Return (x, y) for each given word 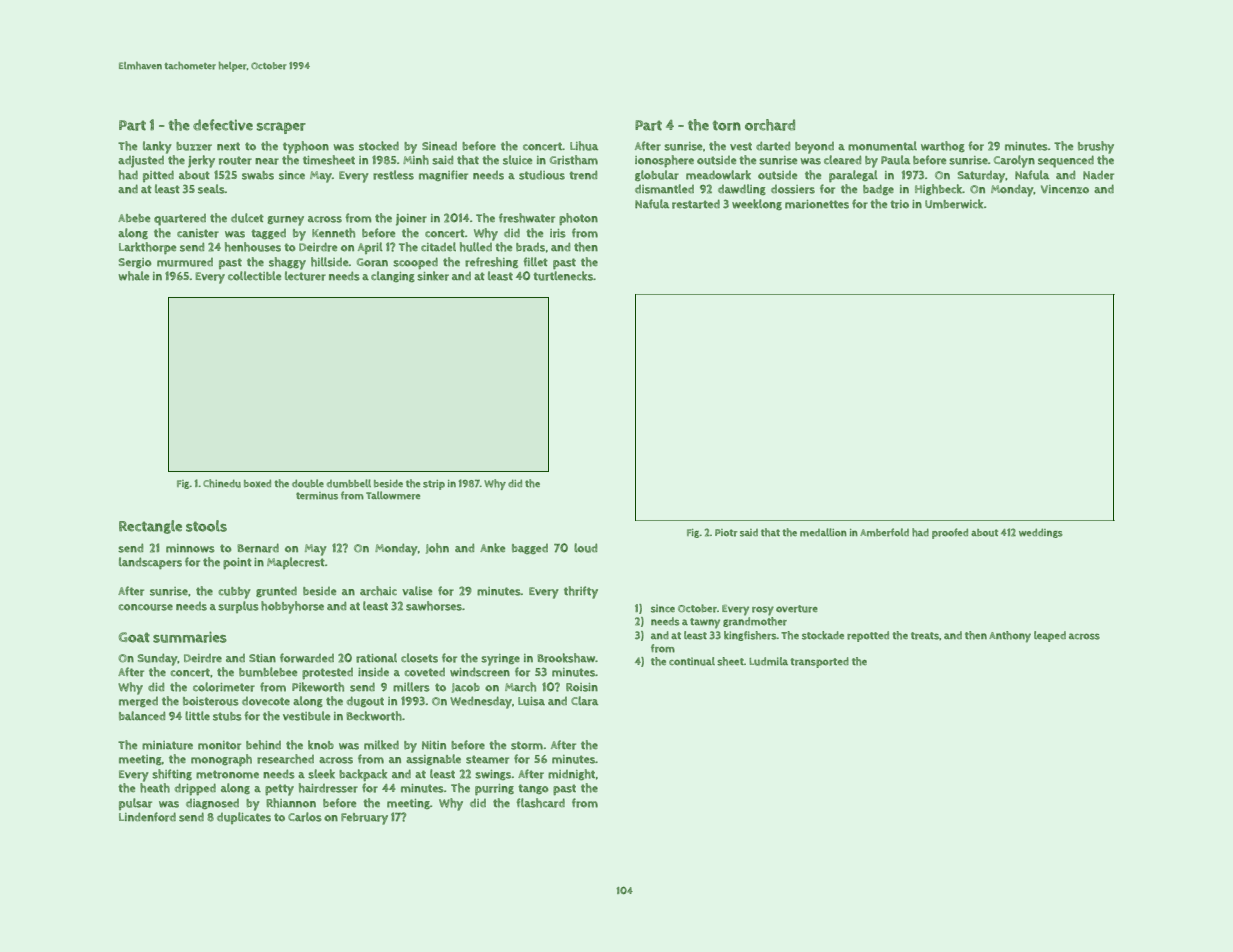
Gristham (574, 160)
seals (211, 189)
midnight (571, 774)
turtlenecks (563, 276)
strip (434, 485)
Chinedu (222, 483)
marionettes (817, 204)
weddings (1041, 533)
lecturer (305, 276)
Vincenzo (1065, 189)
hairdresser (328, 788)
